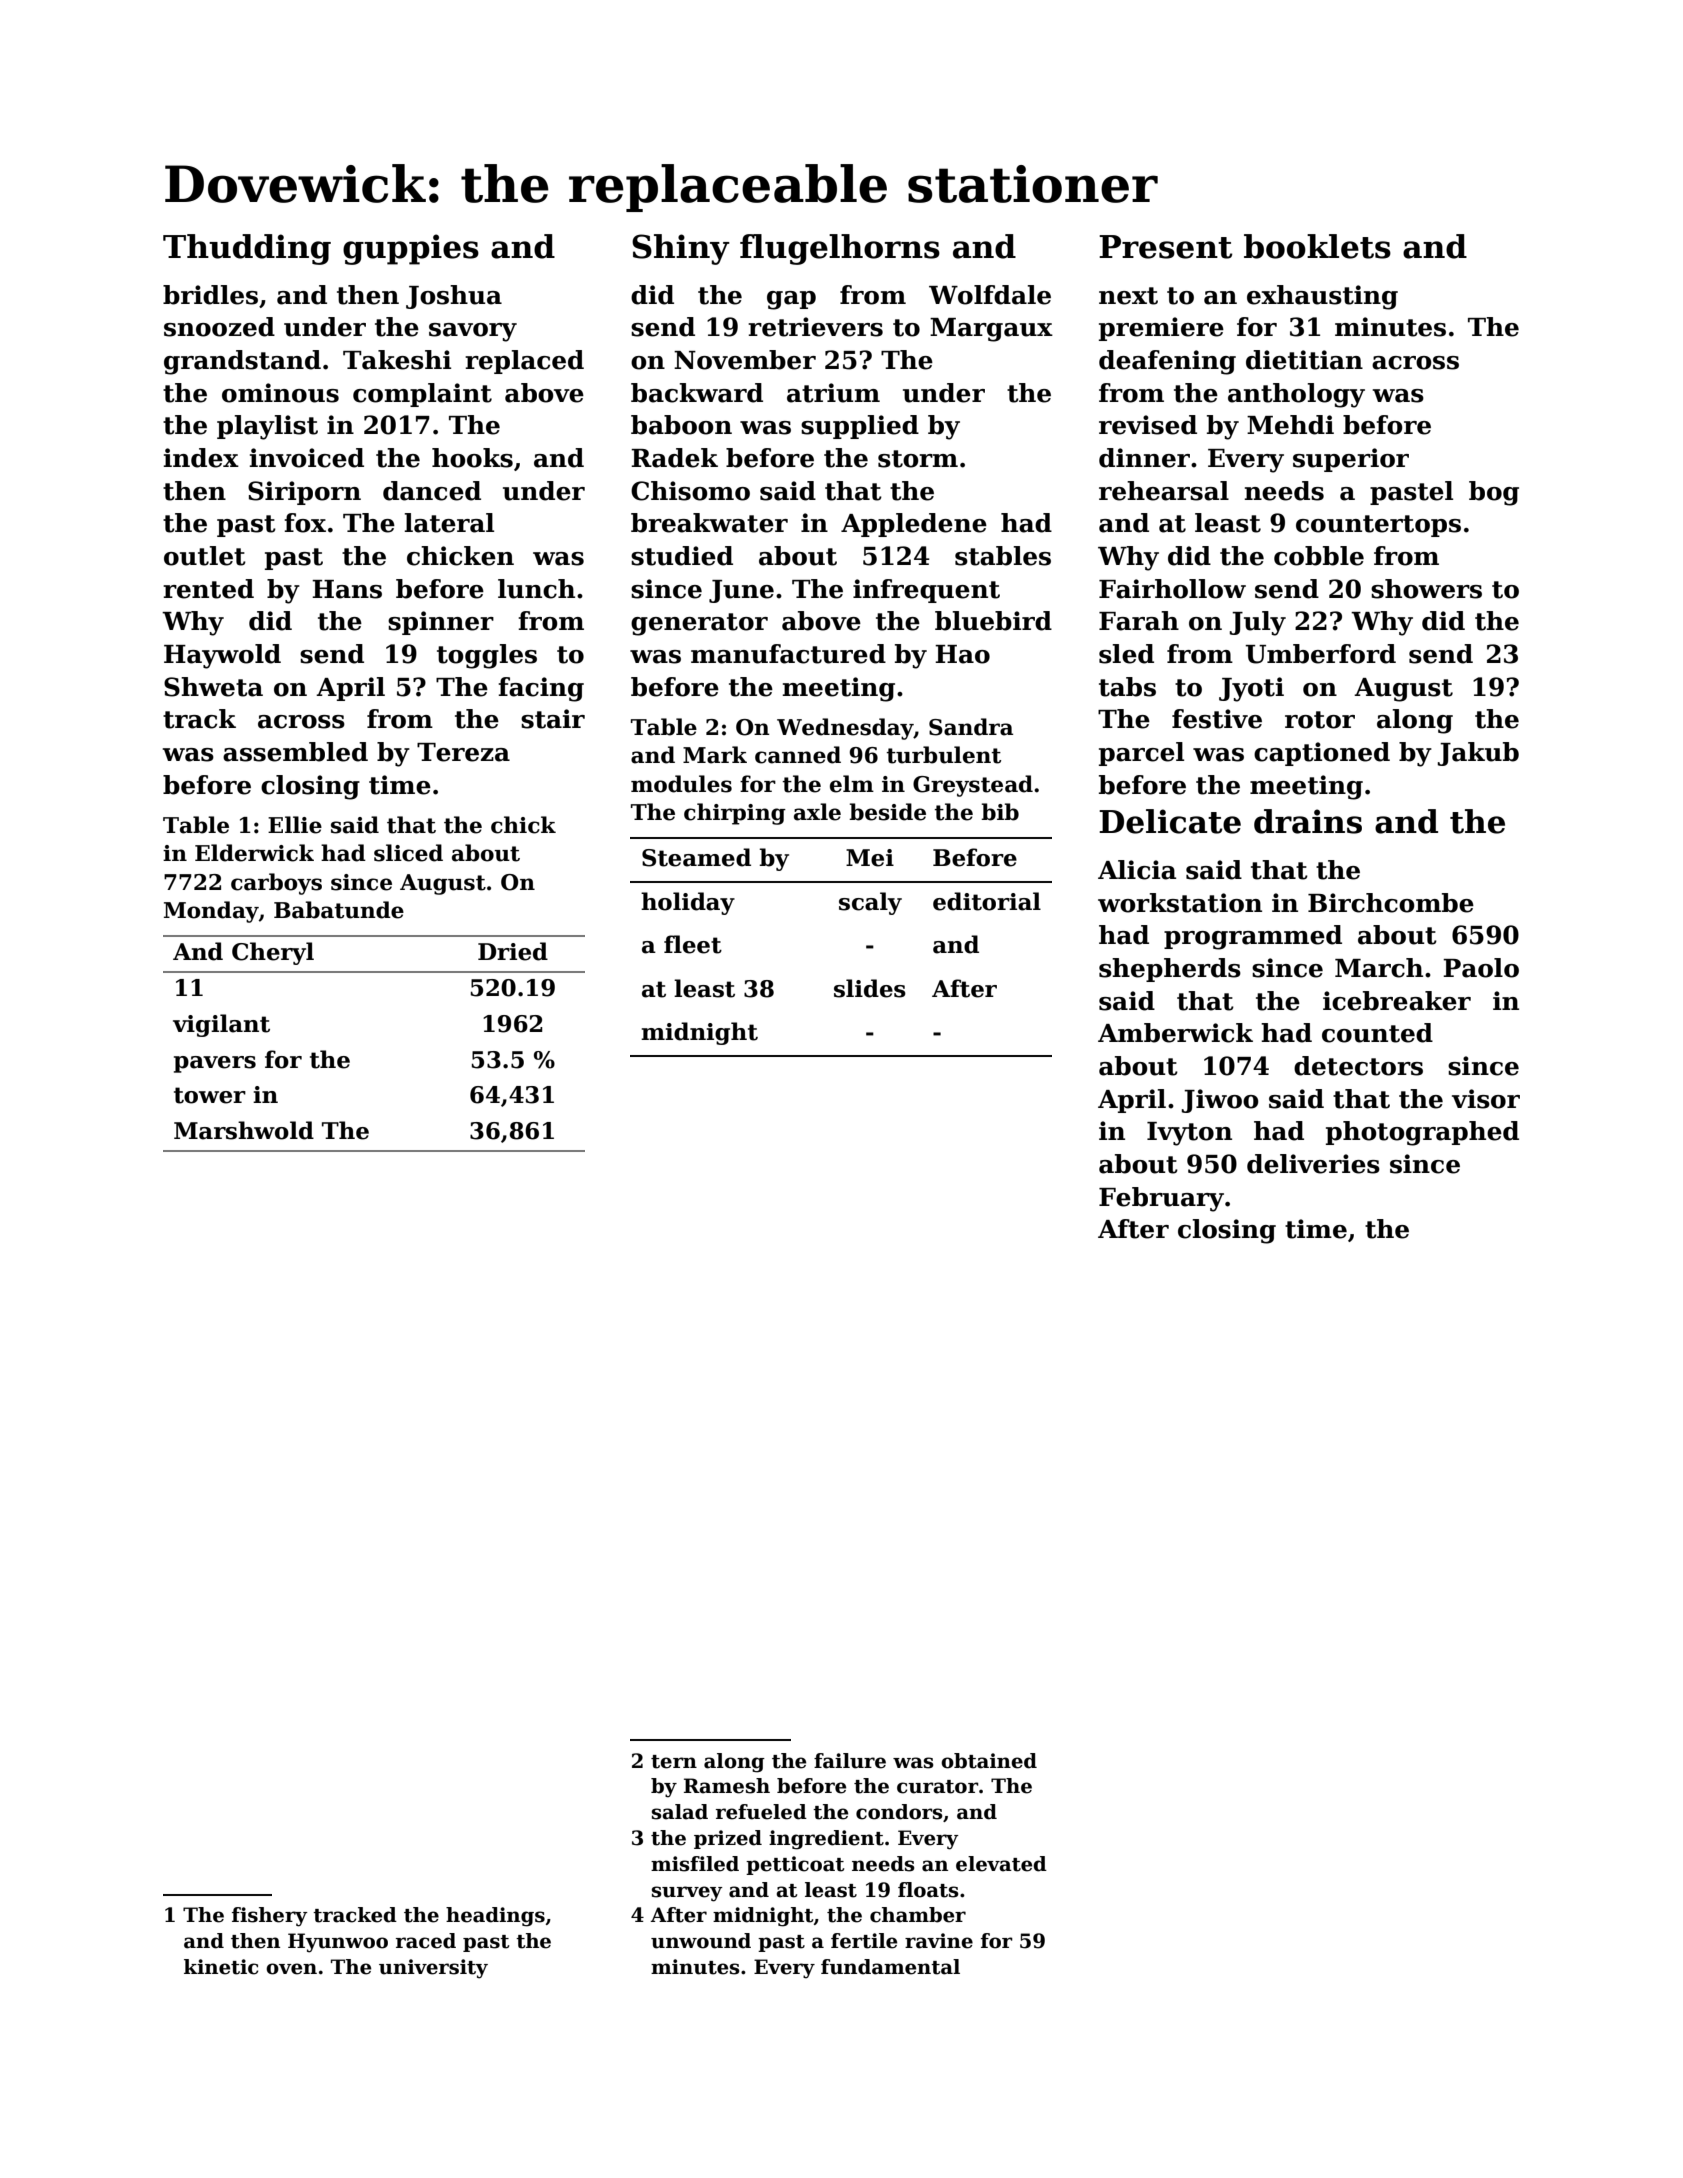 The height and width of the screenshot is (2178, 1683). Describe the element at coordinates (513, 951) in the screenshot. I see `Dried` at that location.
